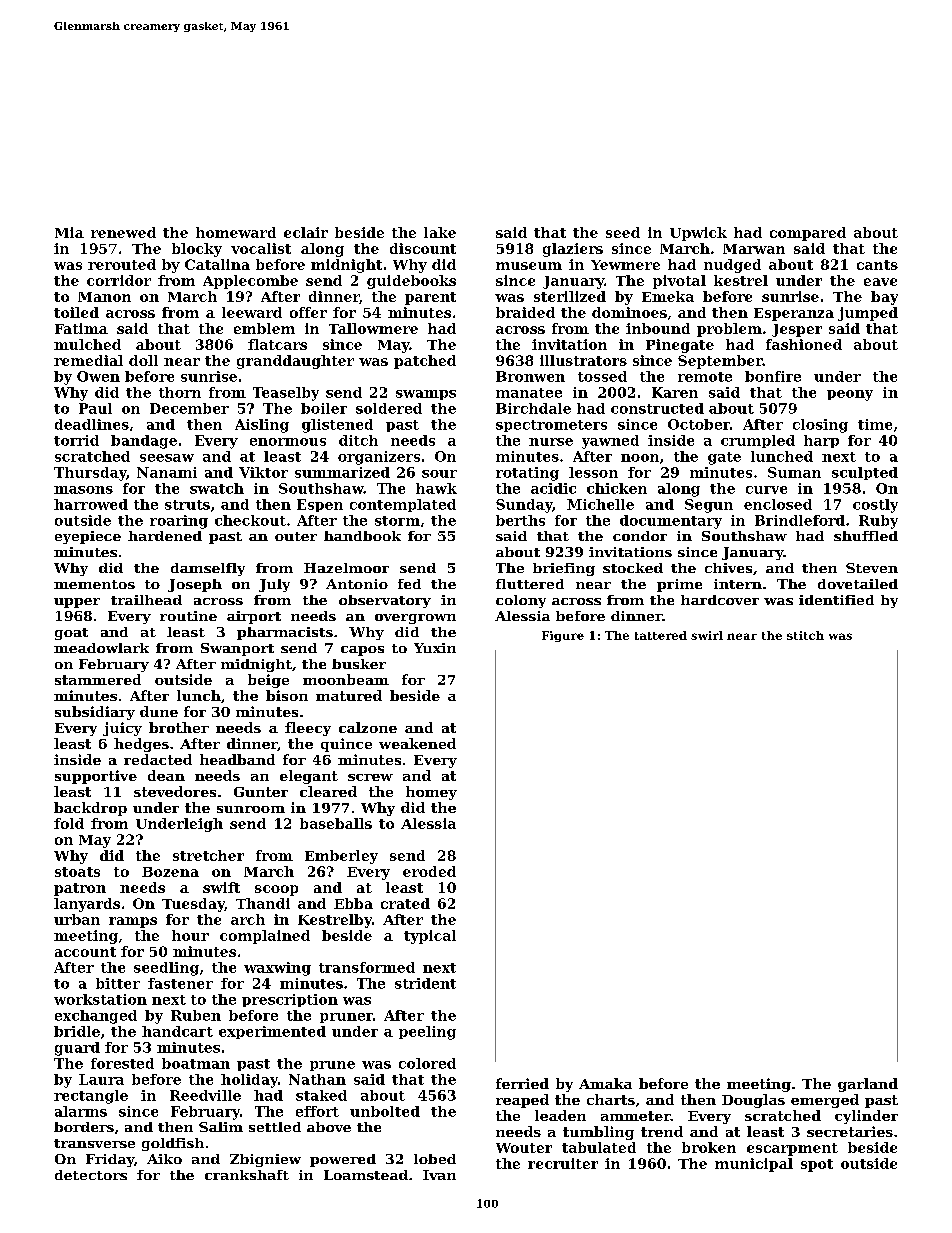 This image has height=1233, width=952. I want to click on Gunter, so click(261, 792).
